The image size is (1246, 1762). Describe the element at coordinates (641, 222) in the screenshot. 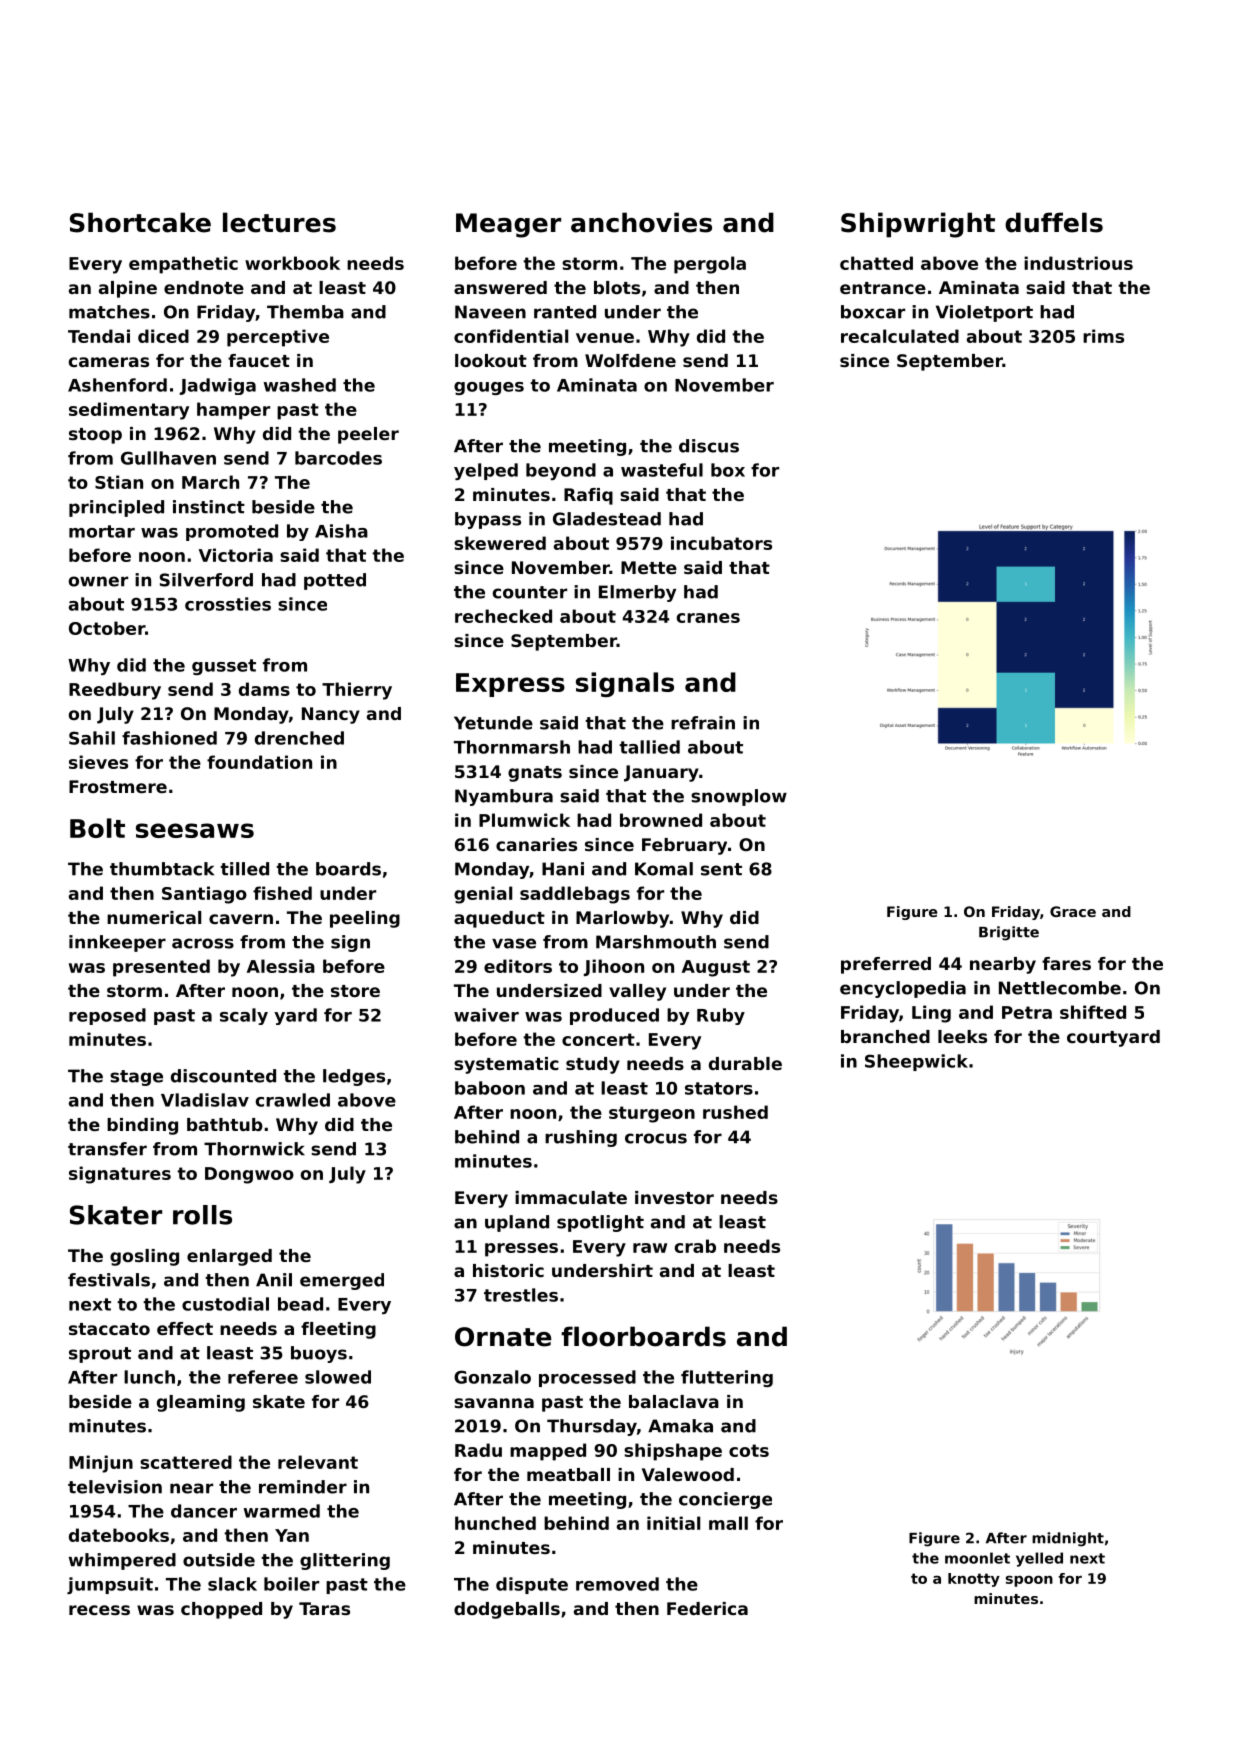

I see `anchovies` at that location.
